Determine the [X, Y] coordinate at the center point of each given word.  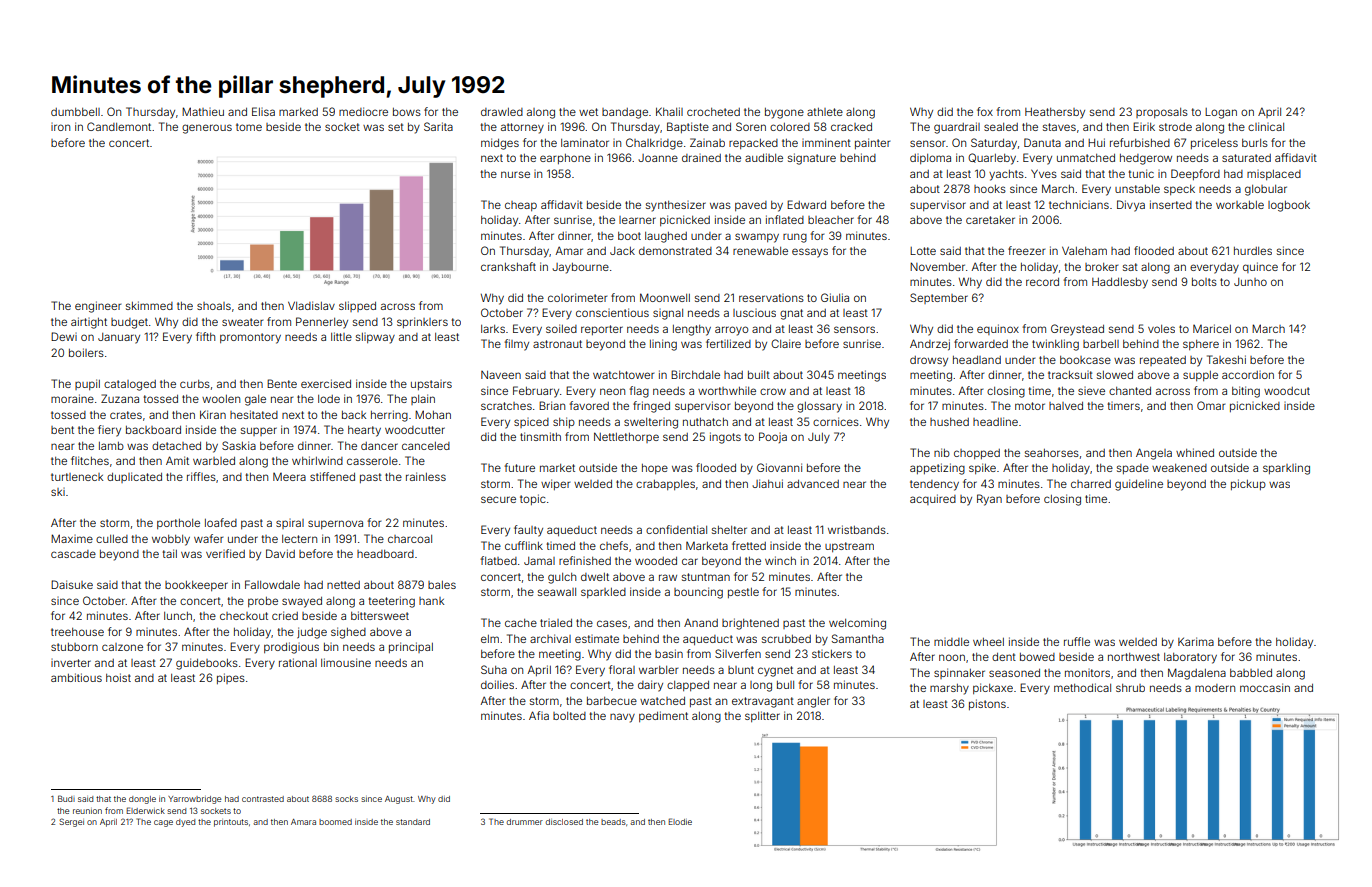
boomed [335, 822]
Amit [177, 460]
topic [533, 499]
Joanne [658, 158]
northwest [1134, 657]
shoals [214, 306]
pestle [743, 593]
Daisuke [72, 584]
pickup [1248, 484]
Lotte [923, 251]
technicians [1079, 205]
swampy [757, 238]
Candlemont [119, 126]
